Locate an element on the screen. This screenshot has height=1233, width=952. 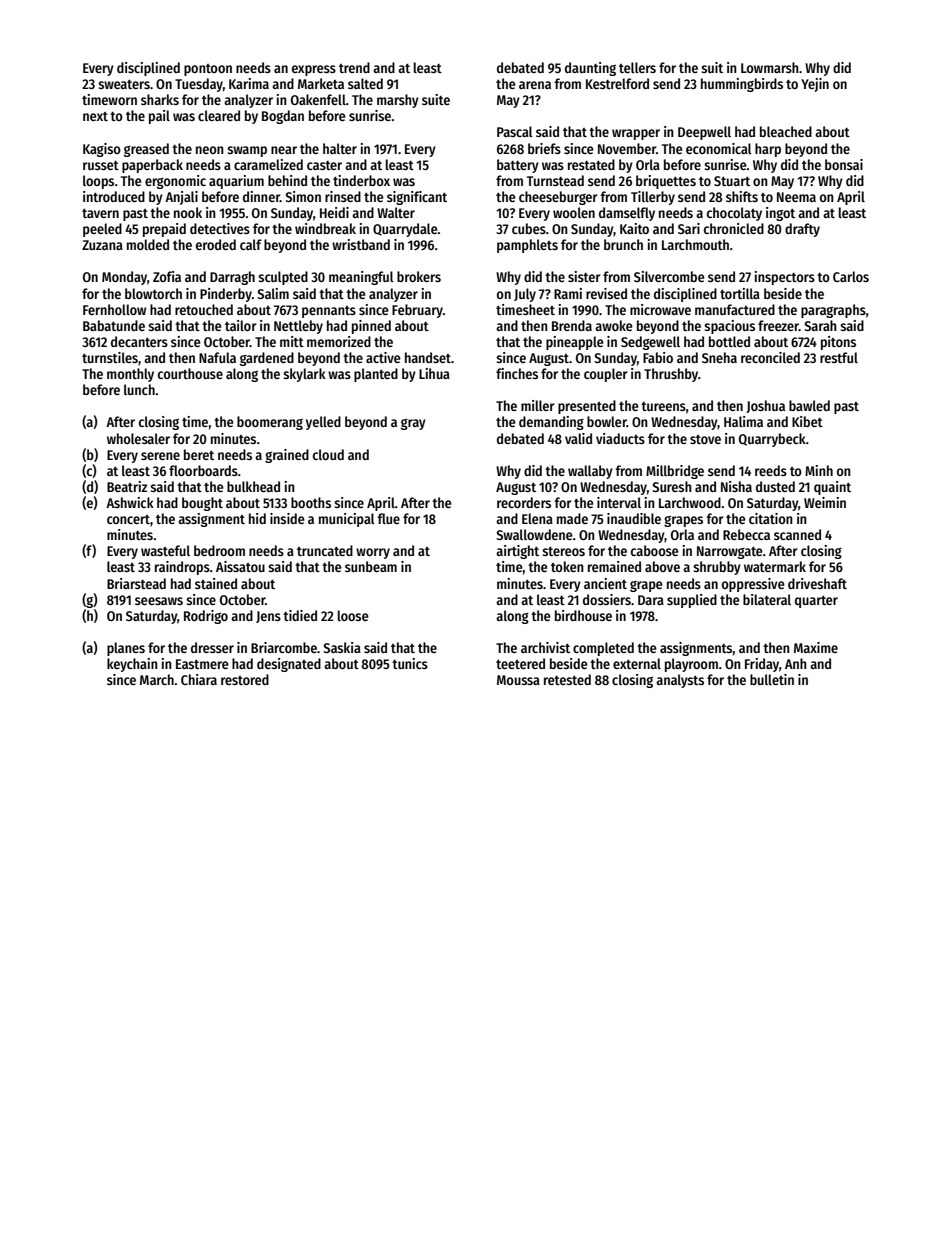
November is located at coordinates (627, 148).
